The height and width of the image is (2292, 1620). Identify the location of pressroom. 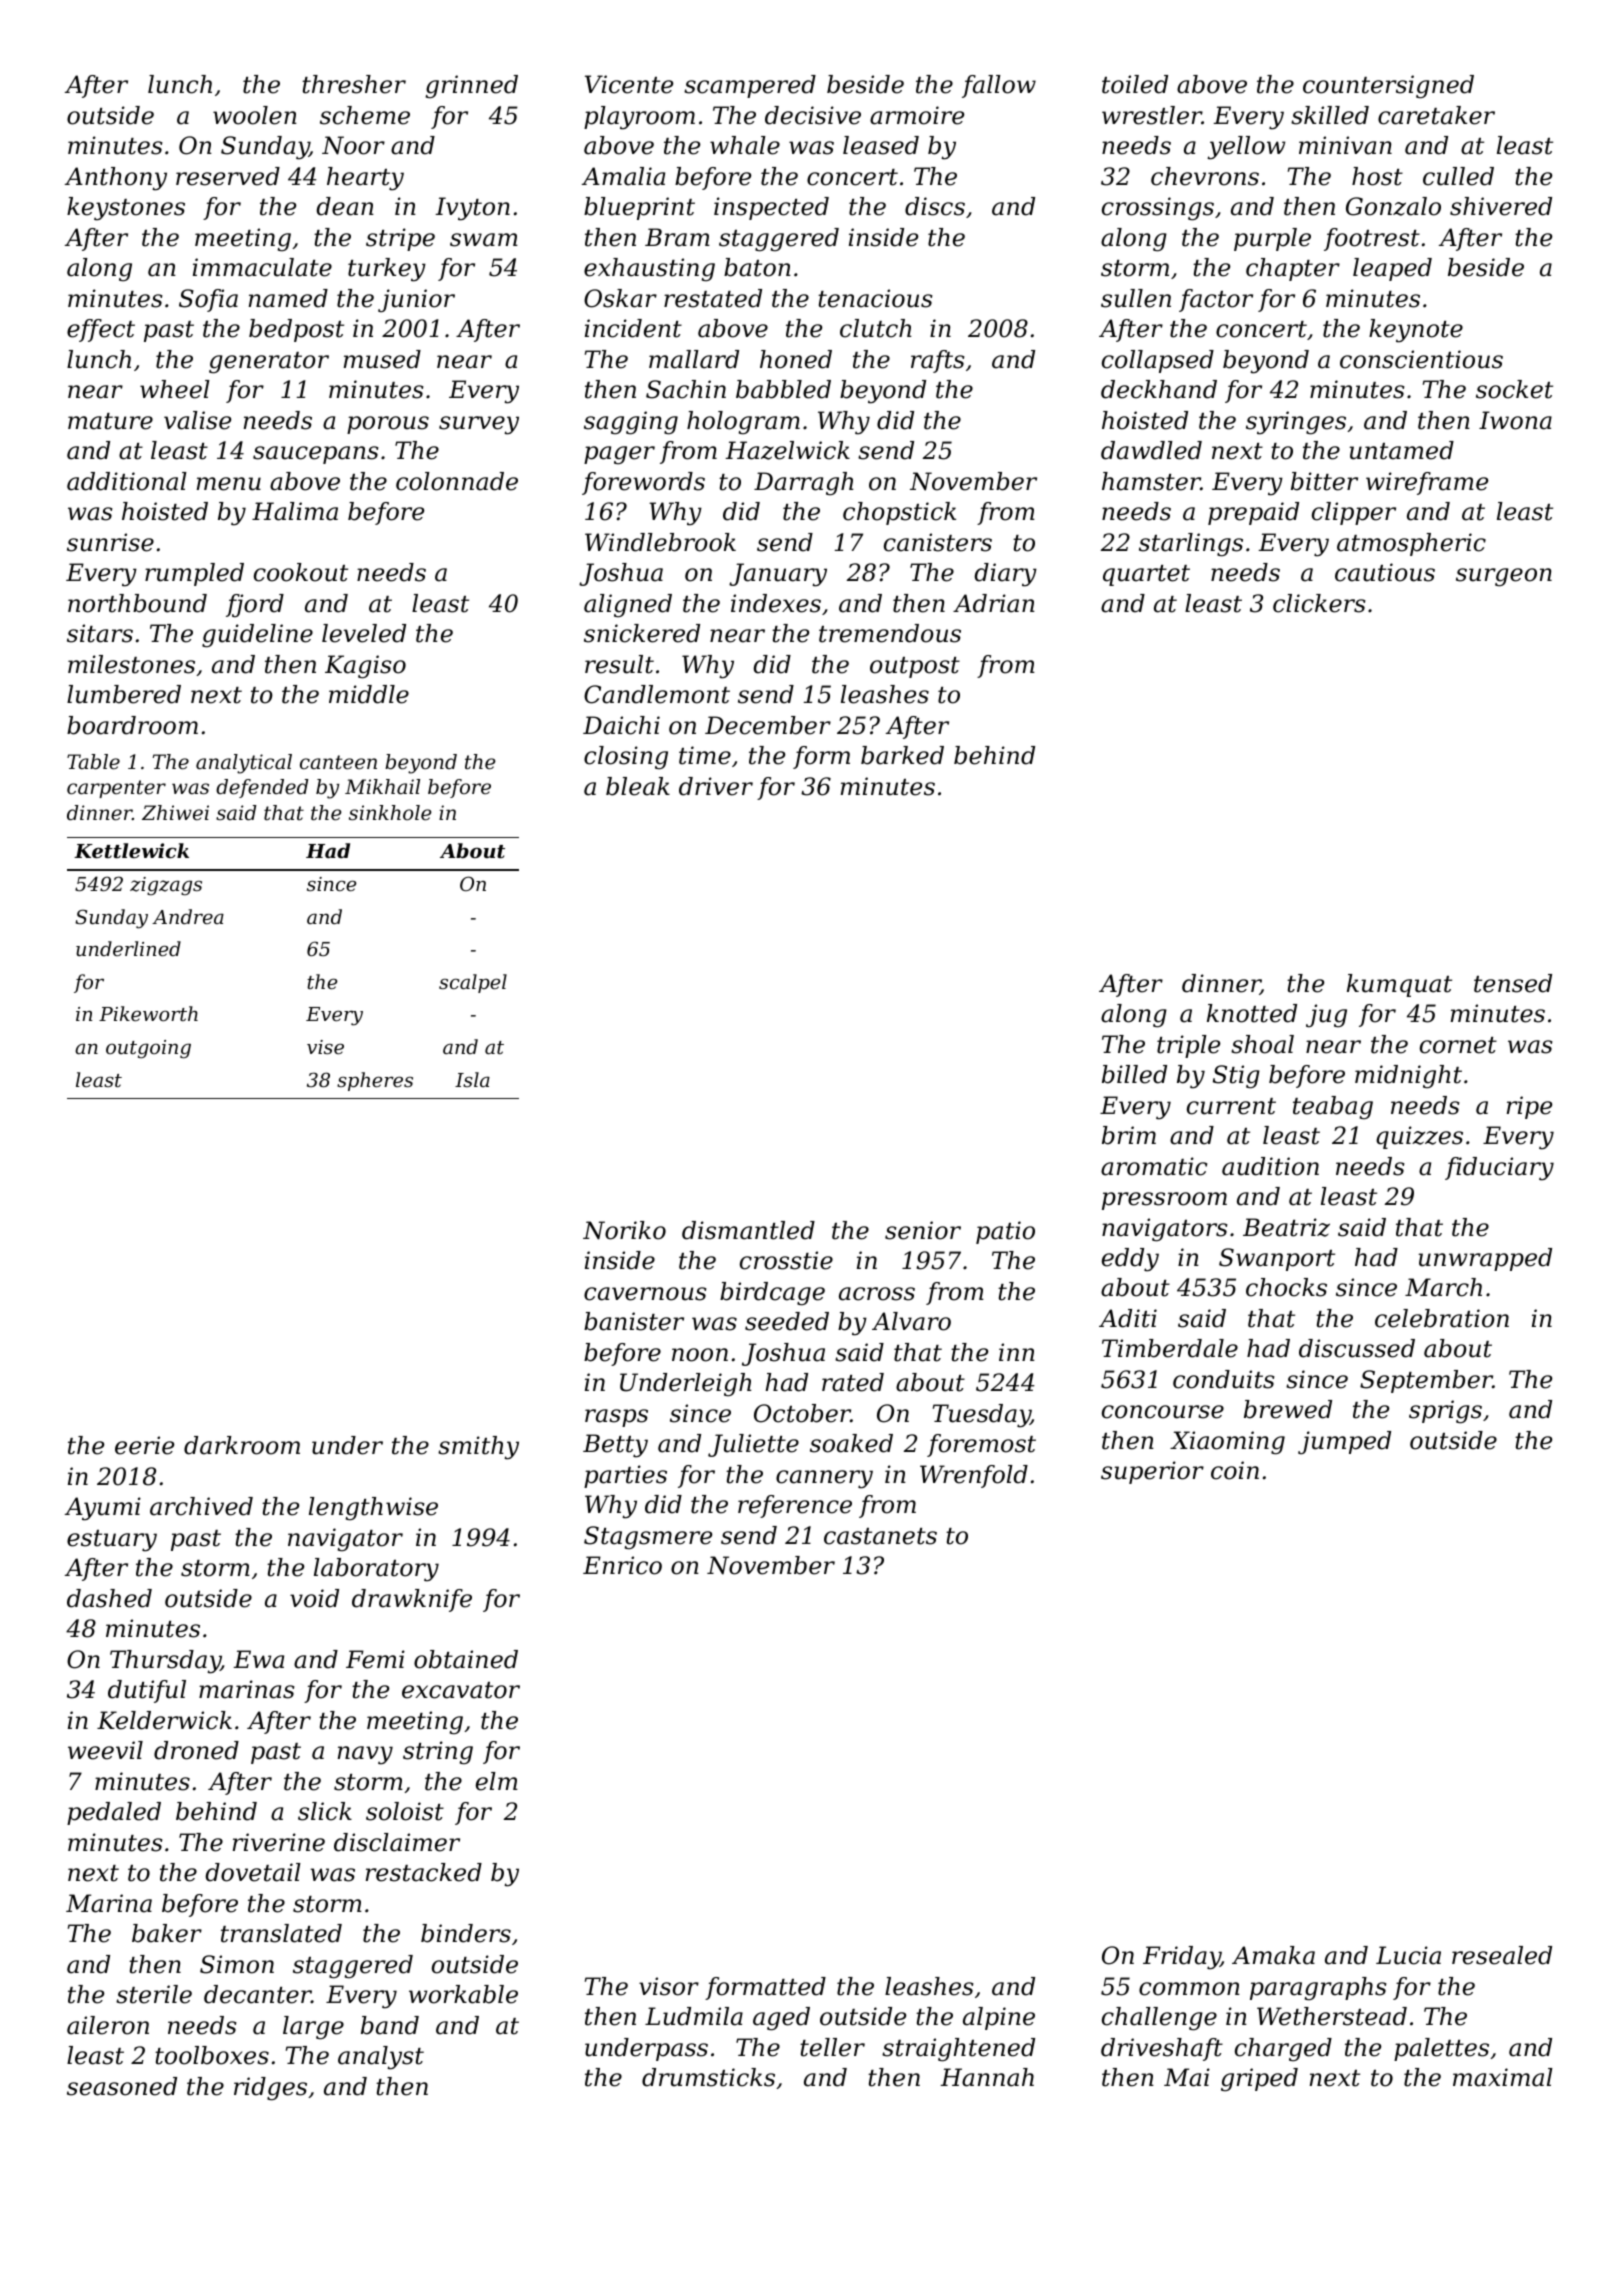
(1164, 1201).
